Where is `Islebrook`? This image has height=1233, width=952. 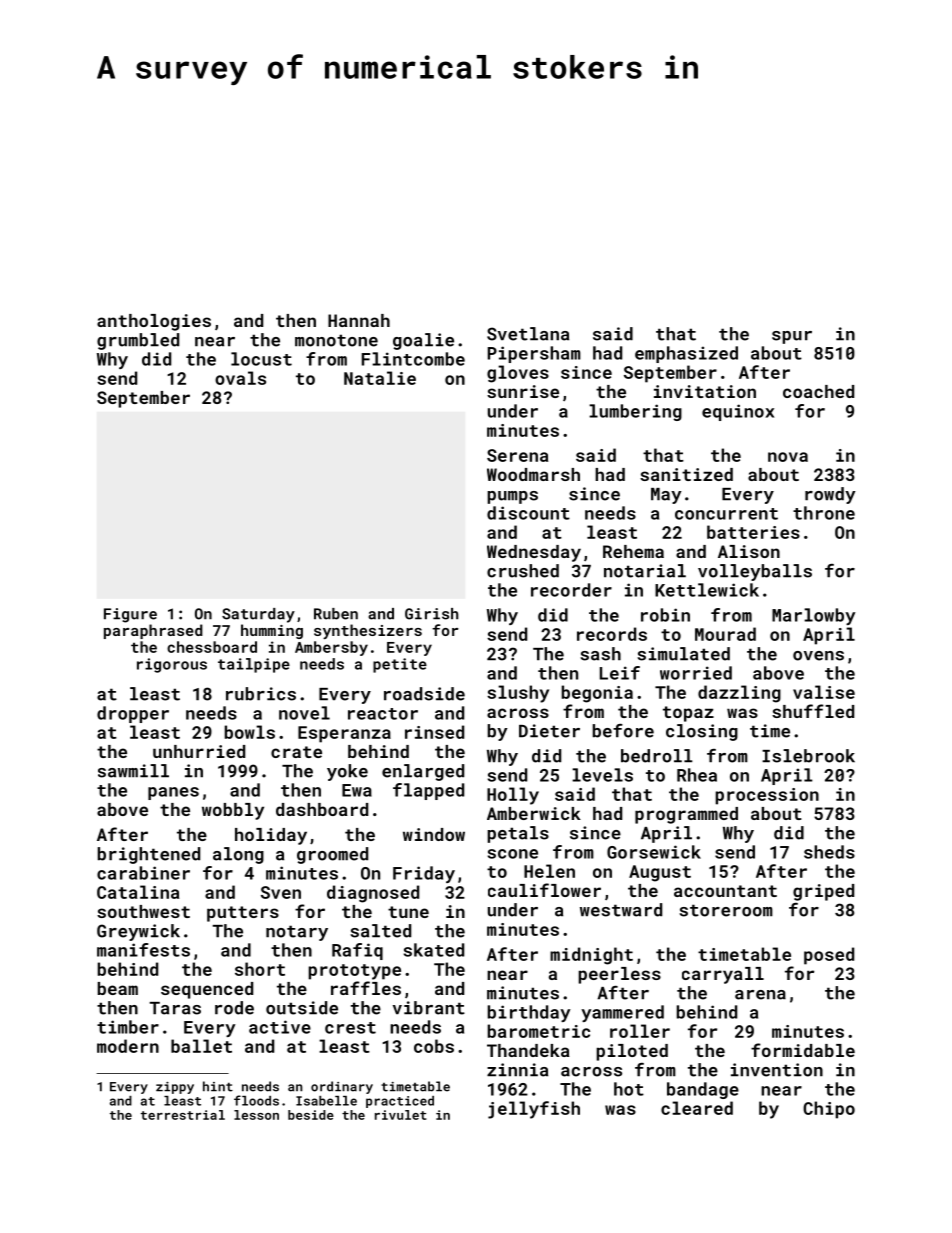
Islebrook is located at coordinates (808, 756).
